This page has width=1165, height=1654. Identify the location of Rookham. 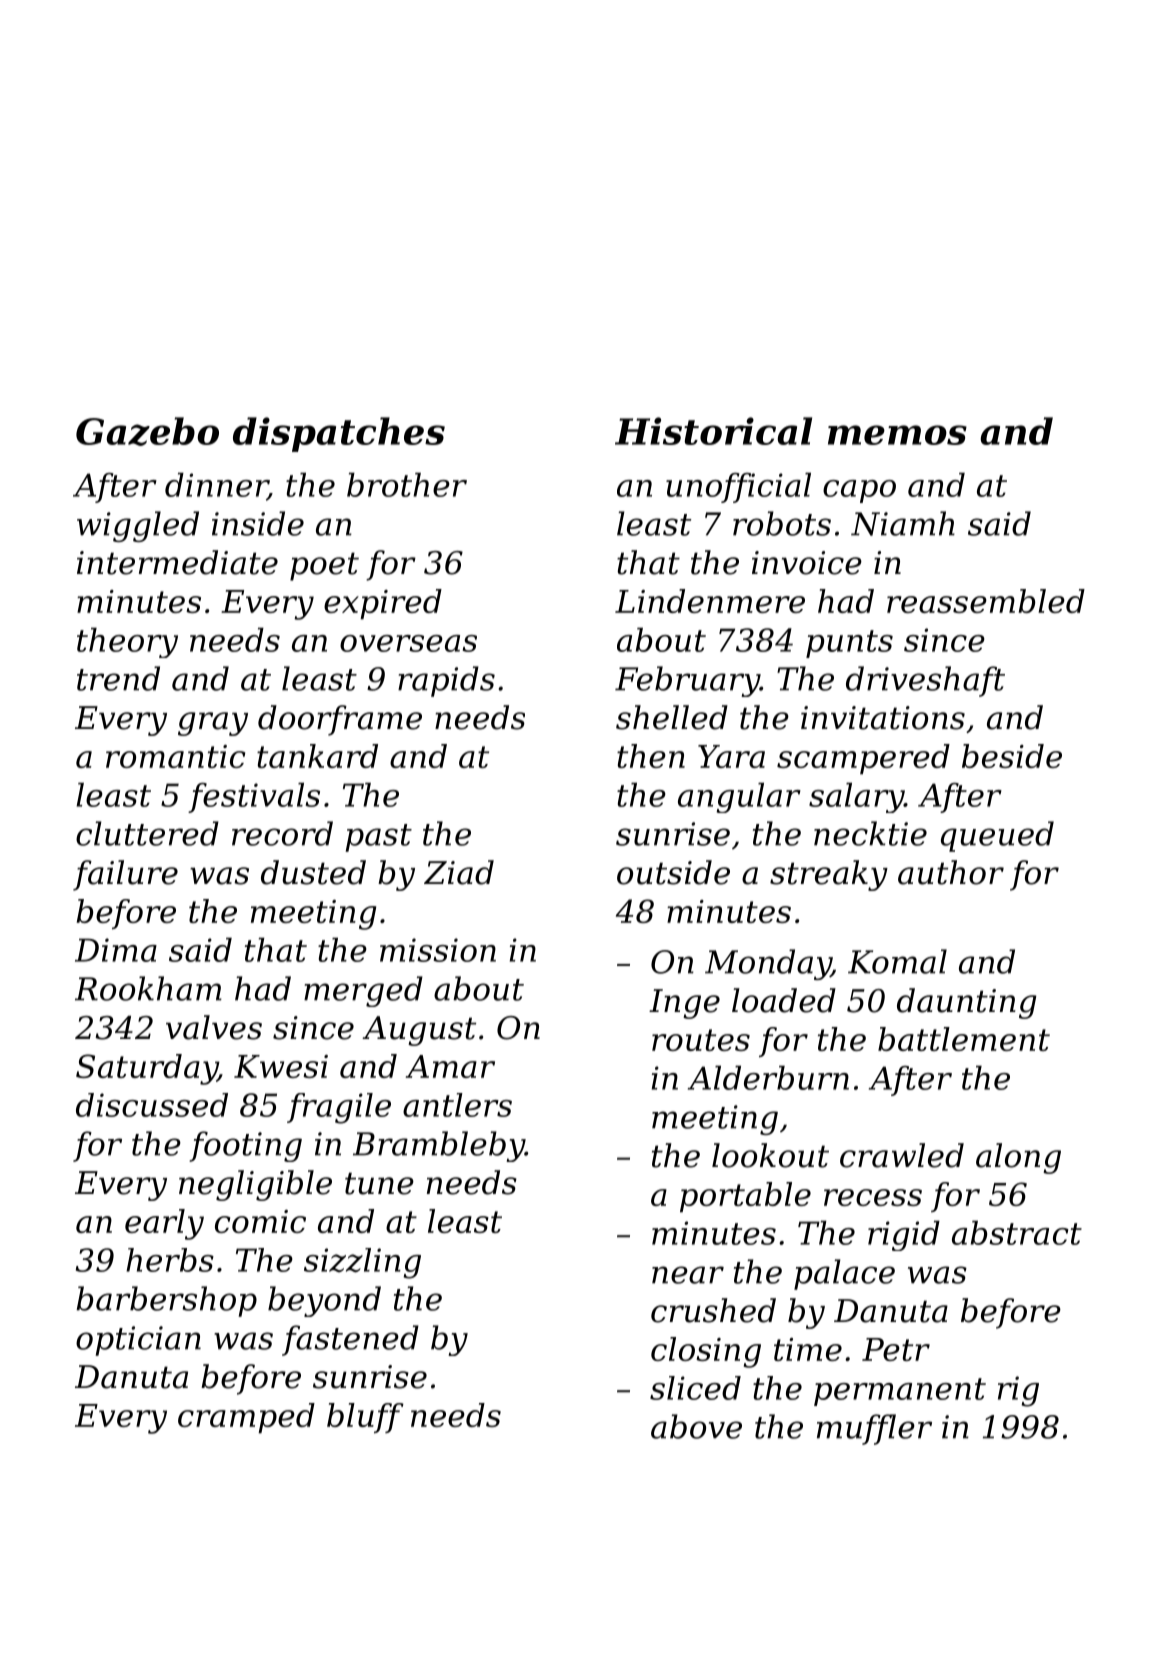
(148, 988).
